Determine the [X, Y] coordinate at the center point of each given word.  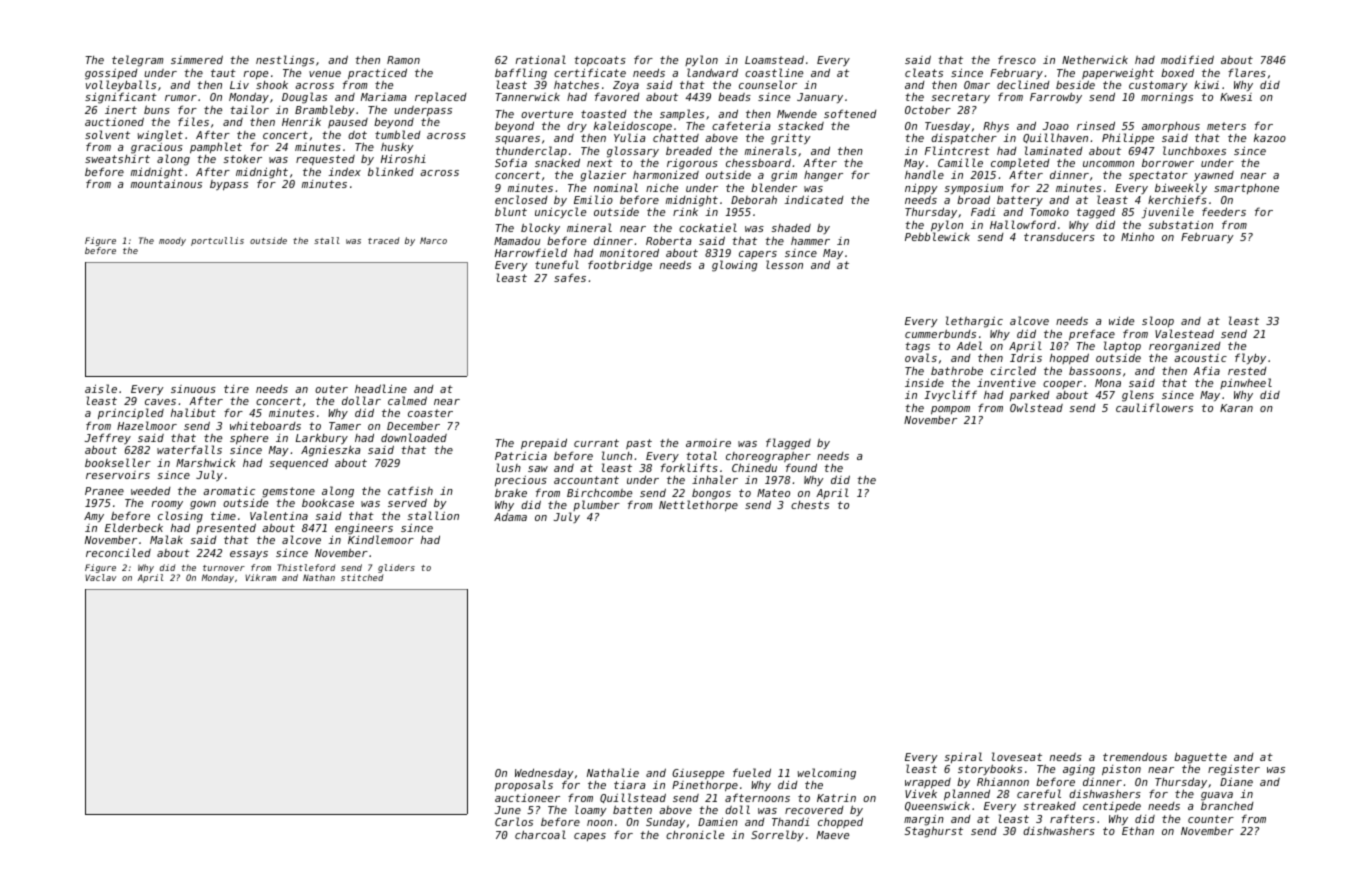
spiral [963, 757]
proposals [524, 785]
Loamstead [774, 59]
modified [1187, 59]
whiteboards [265, 425]
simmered [197, 59]
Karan [1236, 408]
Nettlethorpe [698, 506]
